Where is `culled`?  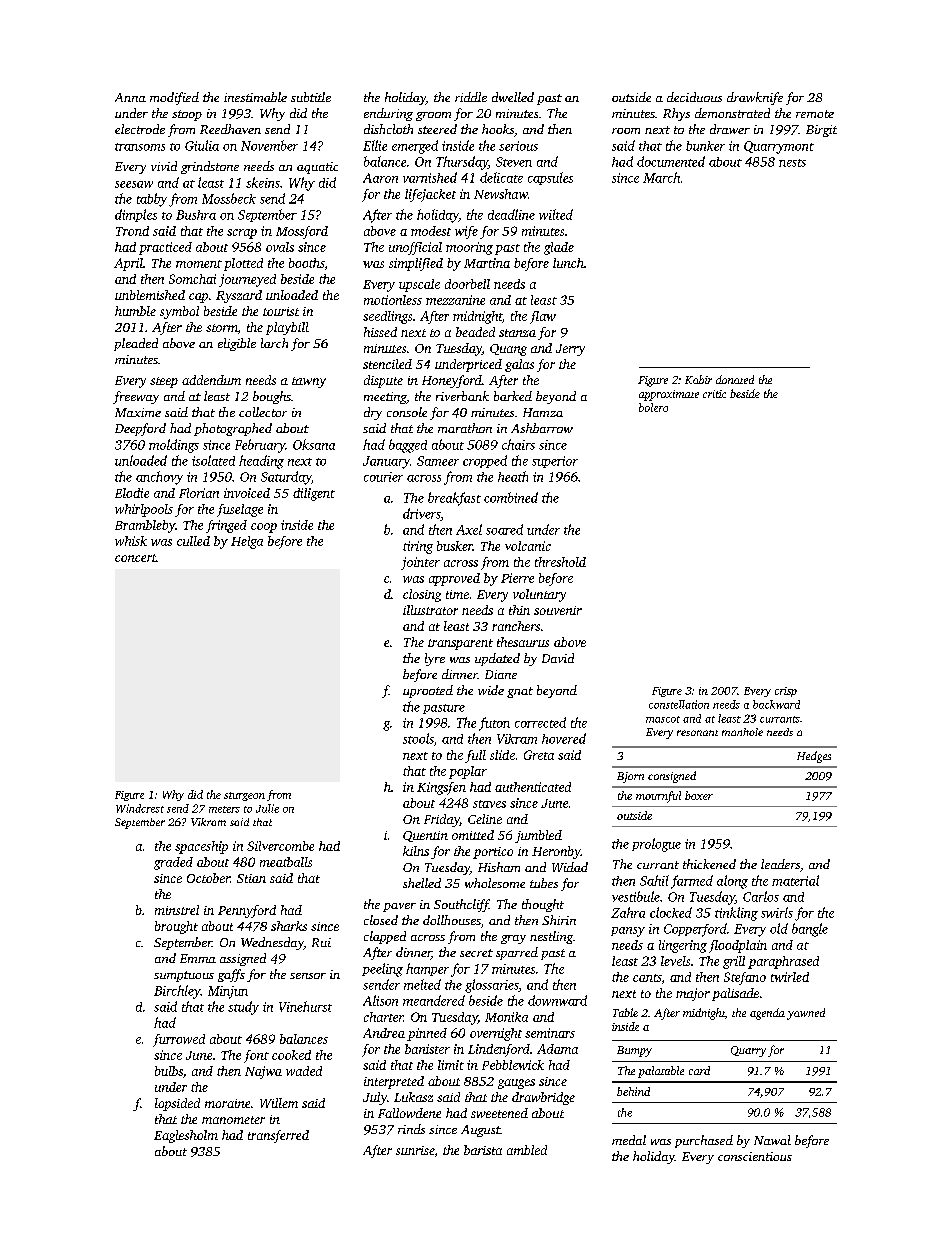 culled is located at coordinates (193, 541).
